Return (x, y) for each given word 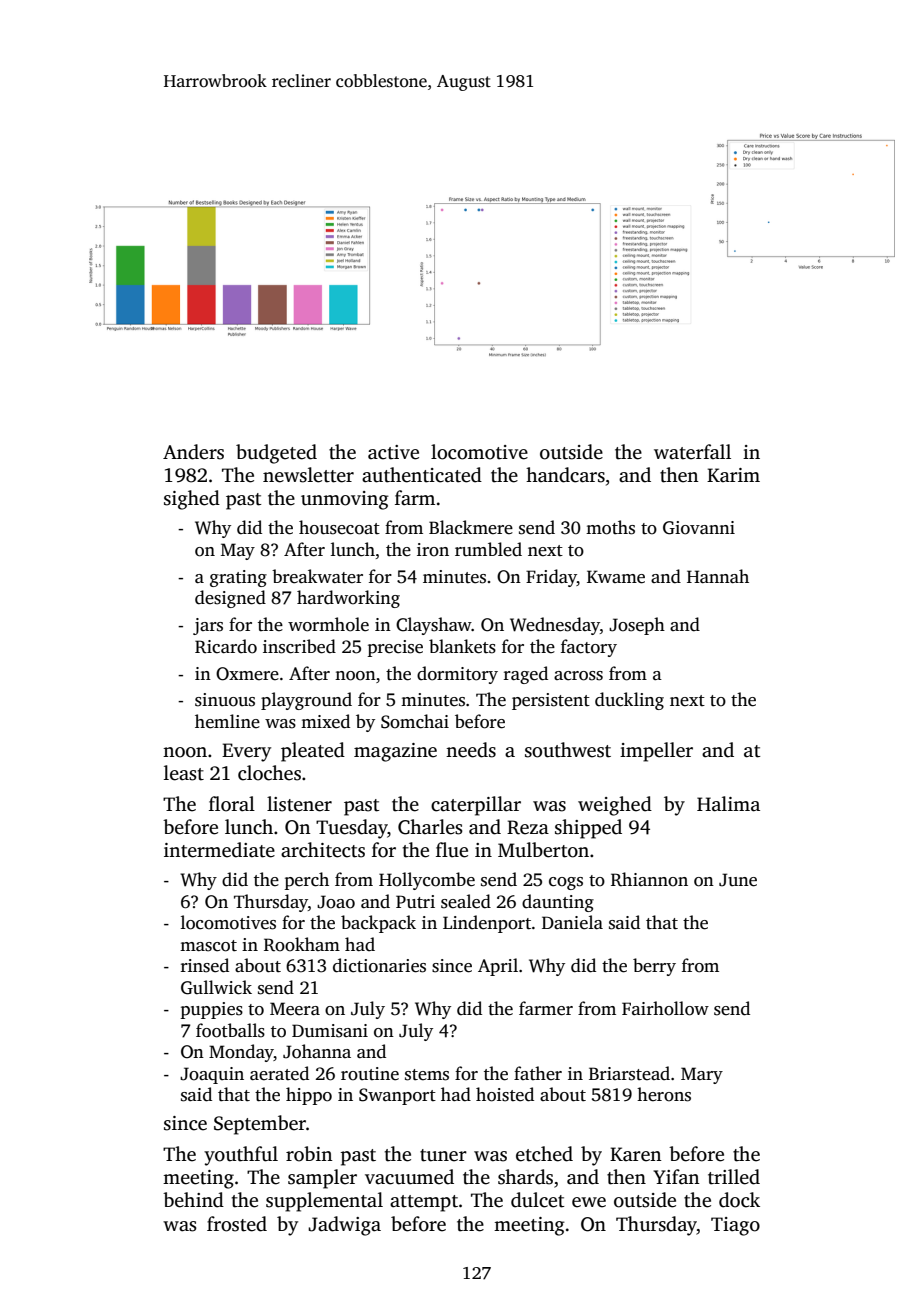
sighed (192, 500)
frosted (237, 1224)
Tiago (735, 1226)
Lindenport (487, 924)
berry (654, 967)
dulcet (537, 1200)
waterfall (692, 452)
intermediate (219, 850)
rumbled (488, 549)
